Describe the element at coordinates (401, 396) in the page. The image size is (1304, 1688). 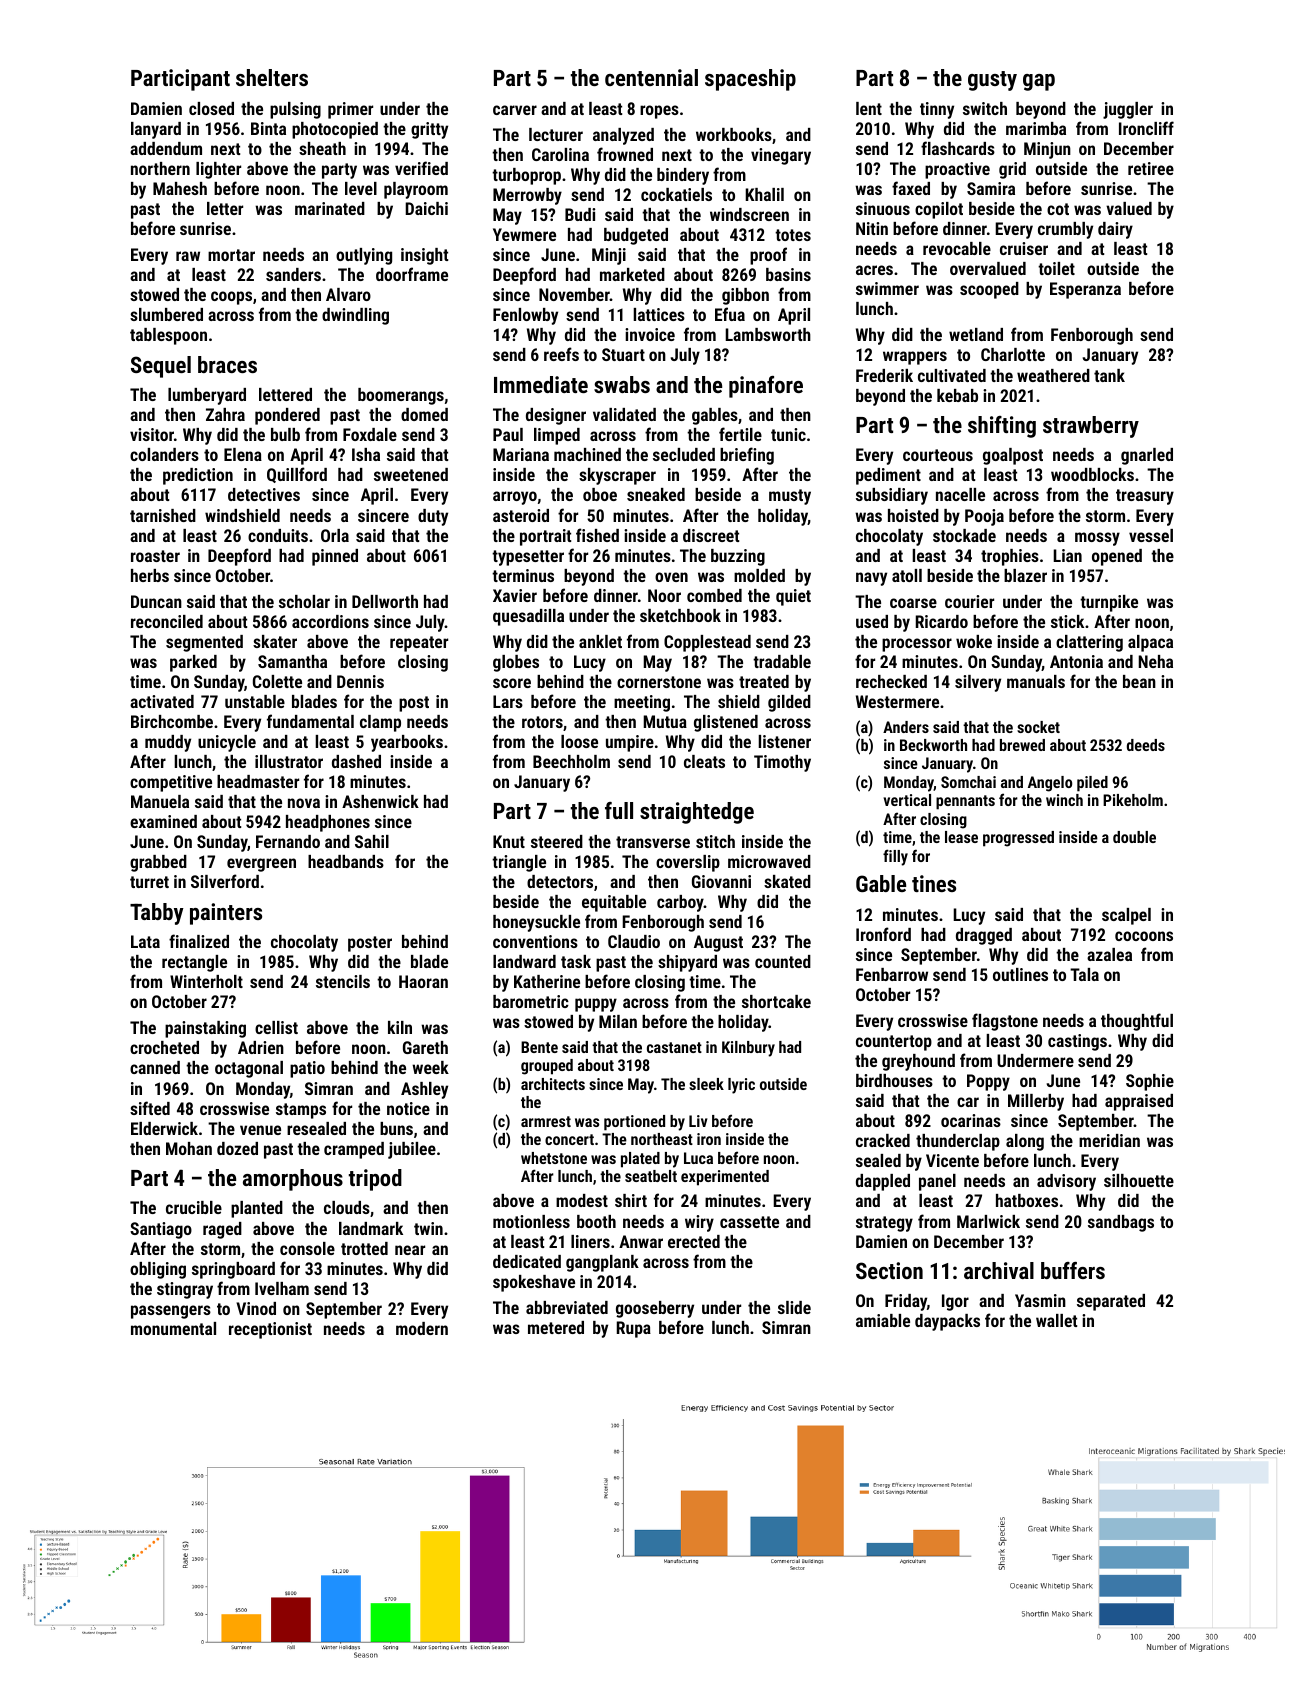
I see `boomerangs` at that location.
